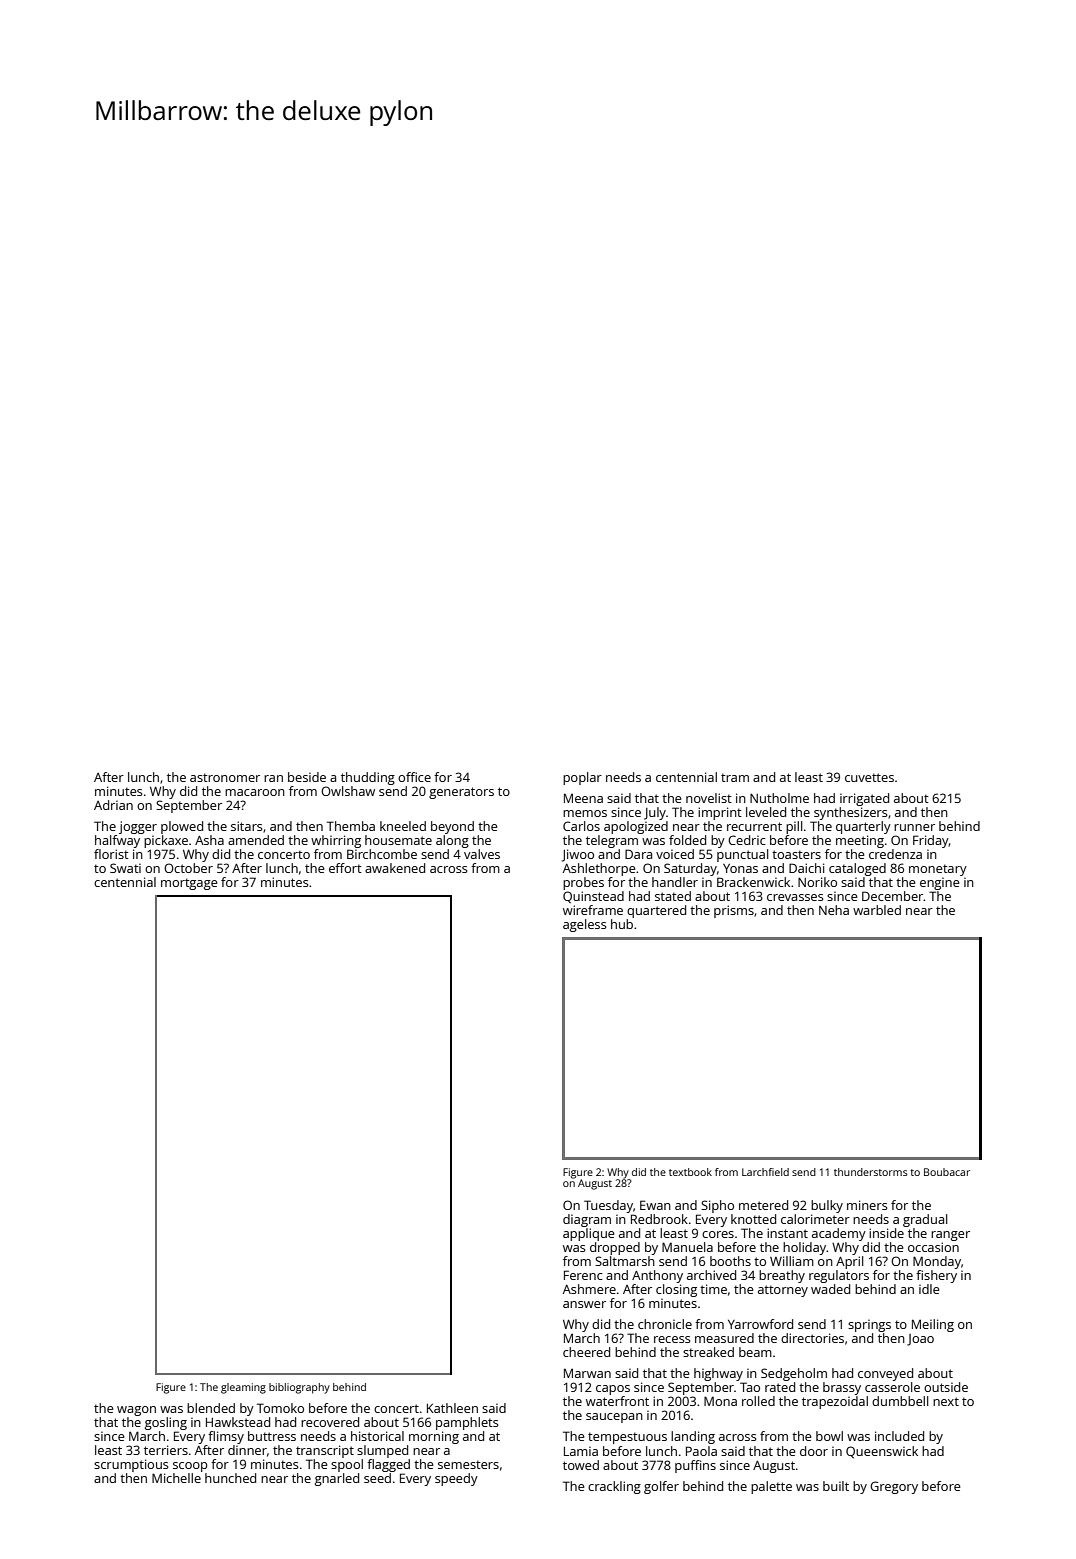 This document has height=1559, width=1076. What do you see at coordinates (869, 777) in the document?
I see `cuvettes` at bounding box center [869, 777].
